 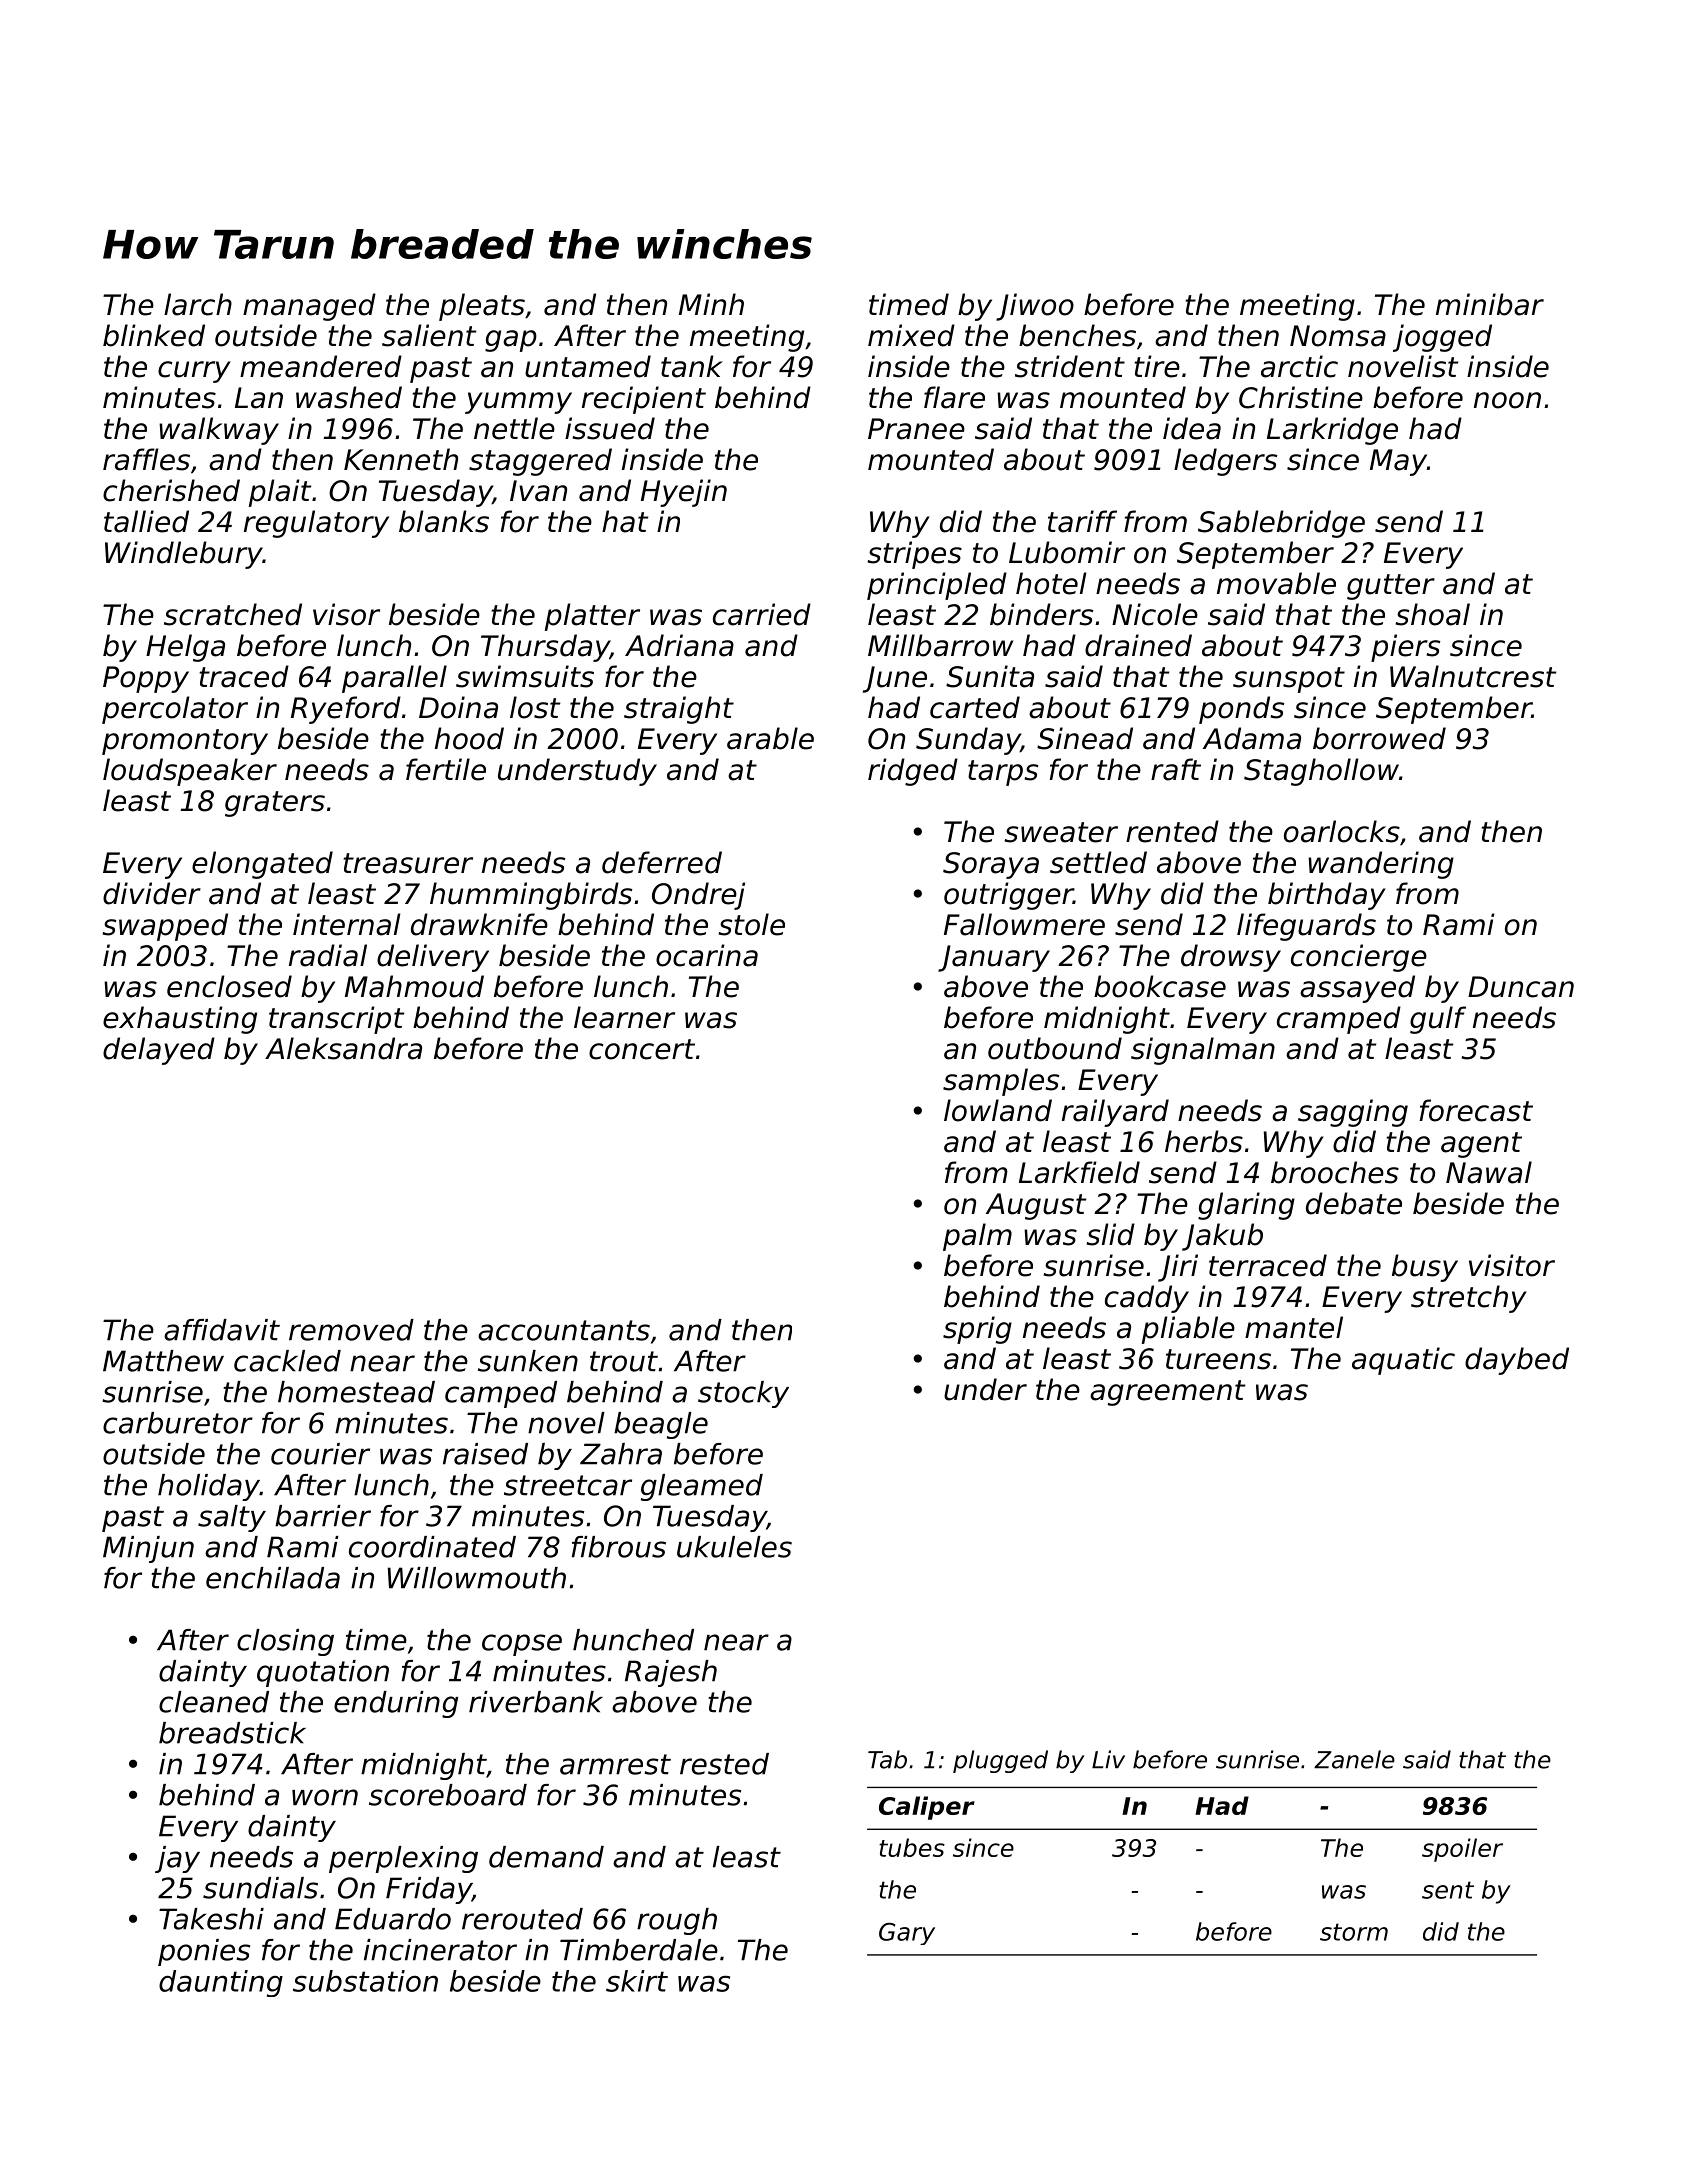 What do you see at coordinates (1490, 304) in the screenshot?
I see `minibar` at bounding box center [1490, 304].
